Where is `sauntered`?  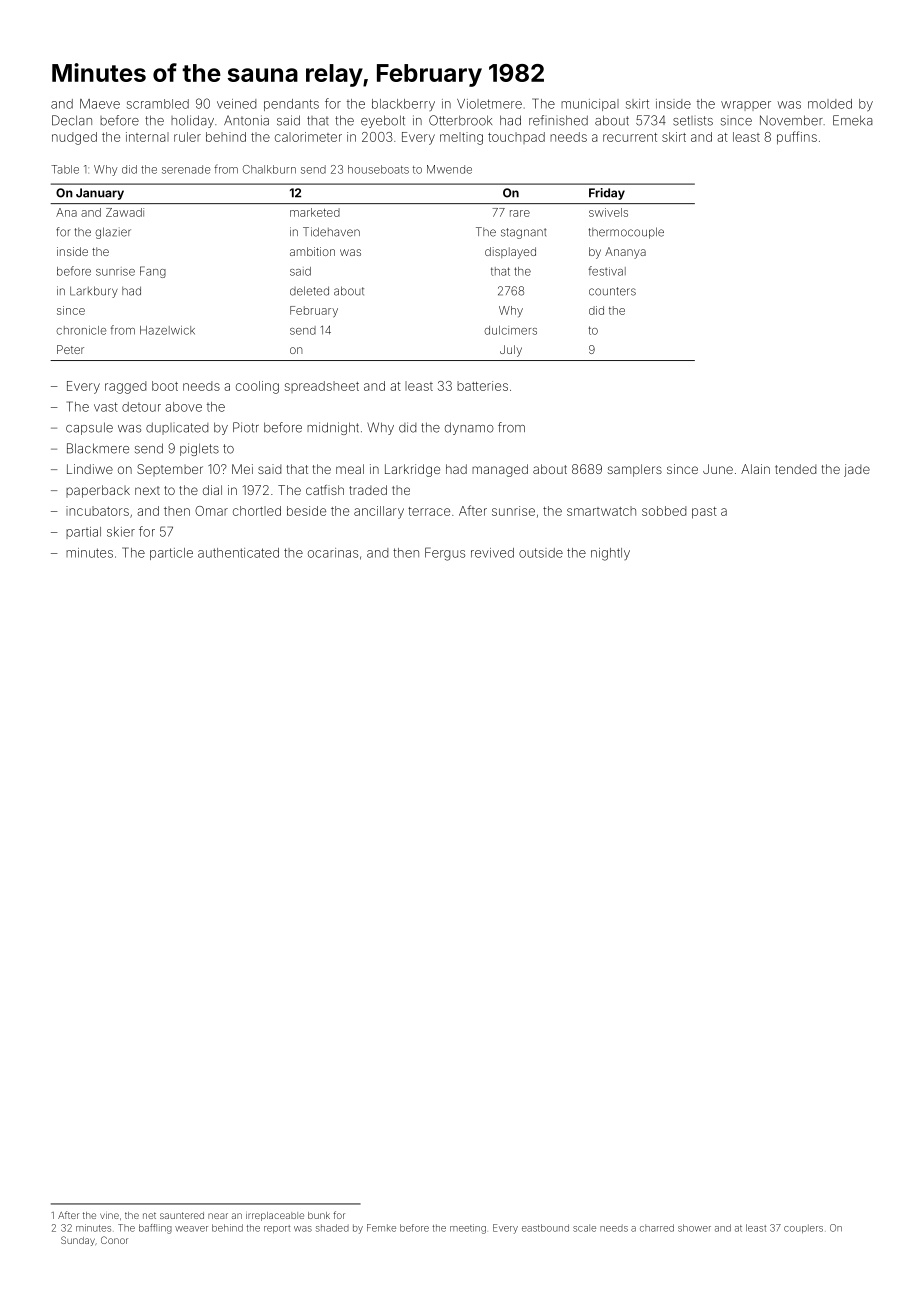 sauntered is located at coordinates (182, 1215).
